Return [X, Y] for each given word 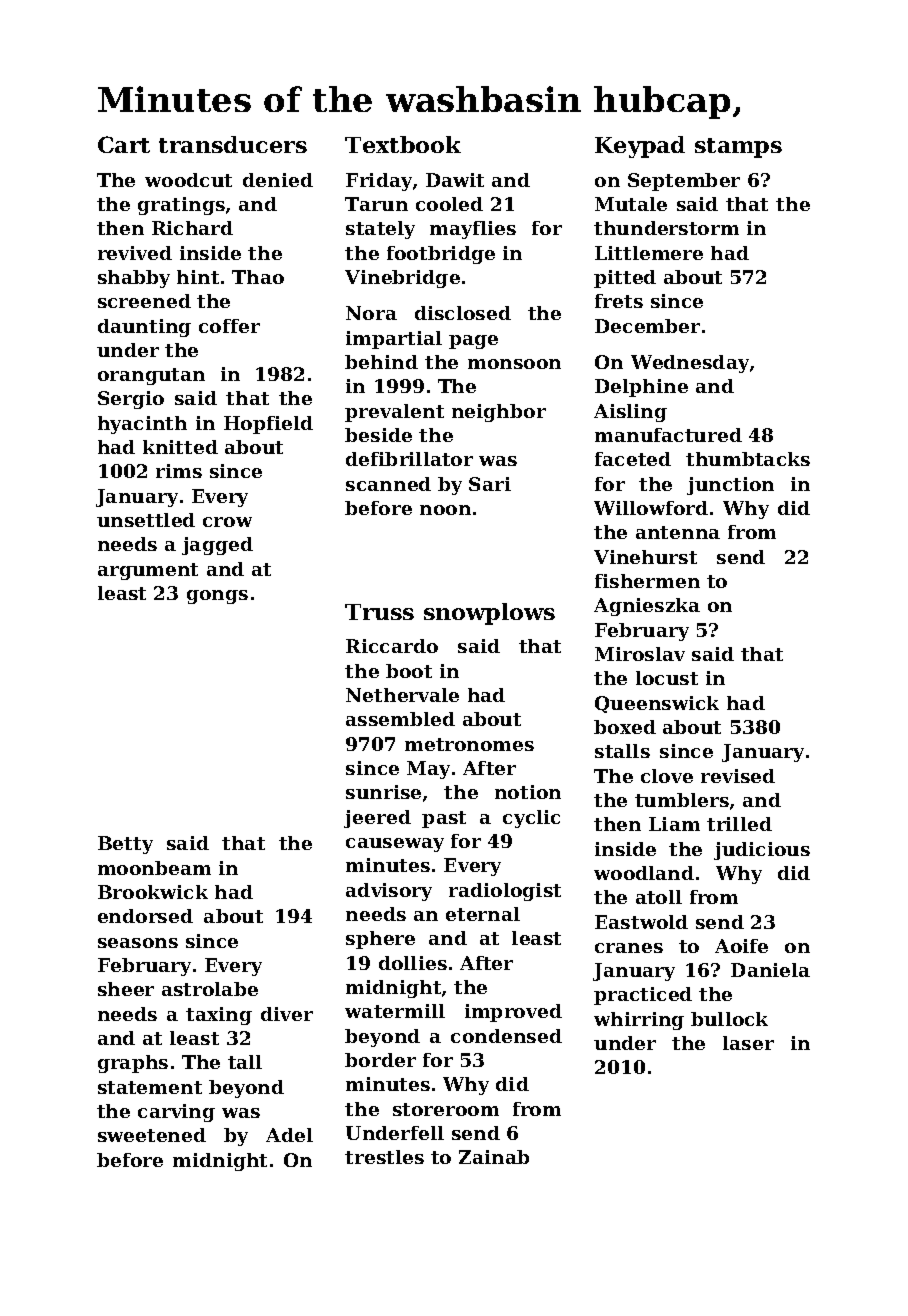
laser [748, 1043]
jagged [217, 546]
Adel [289, 1135]
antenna [678, 532]
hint [198, 277]
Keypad [640, 147]
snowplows [489, 614]
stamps [738, 148]
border [380, 1060]
